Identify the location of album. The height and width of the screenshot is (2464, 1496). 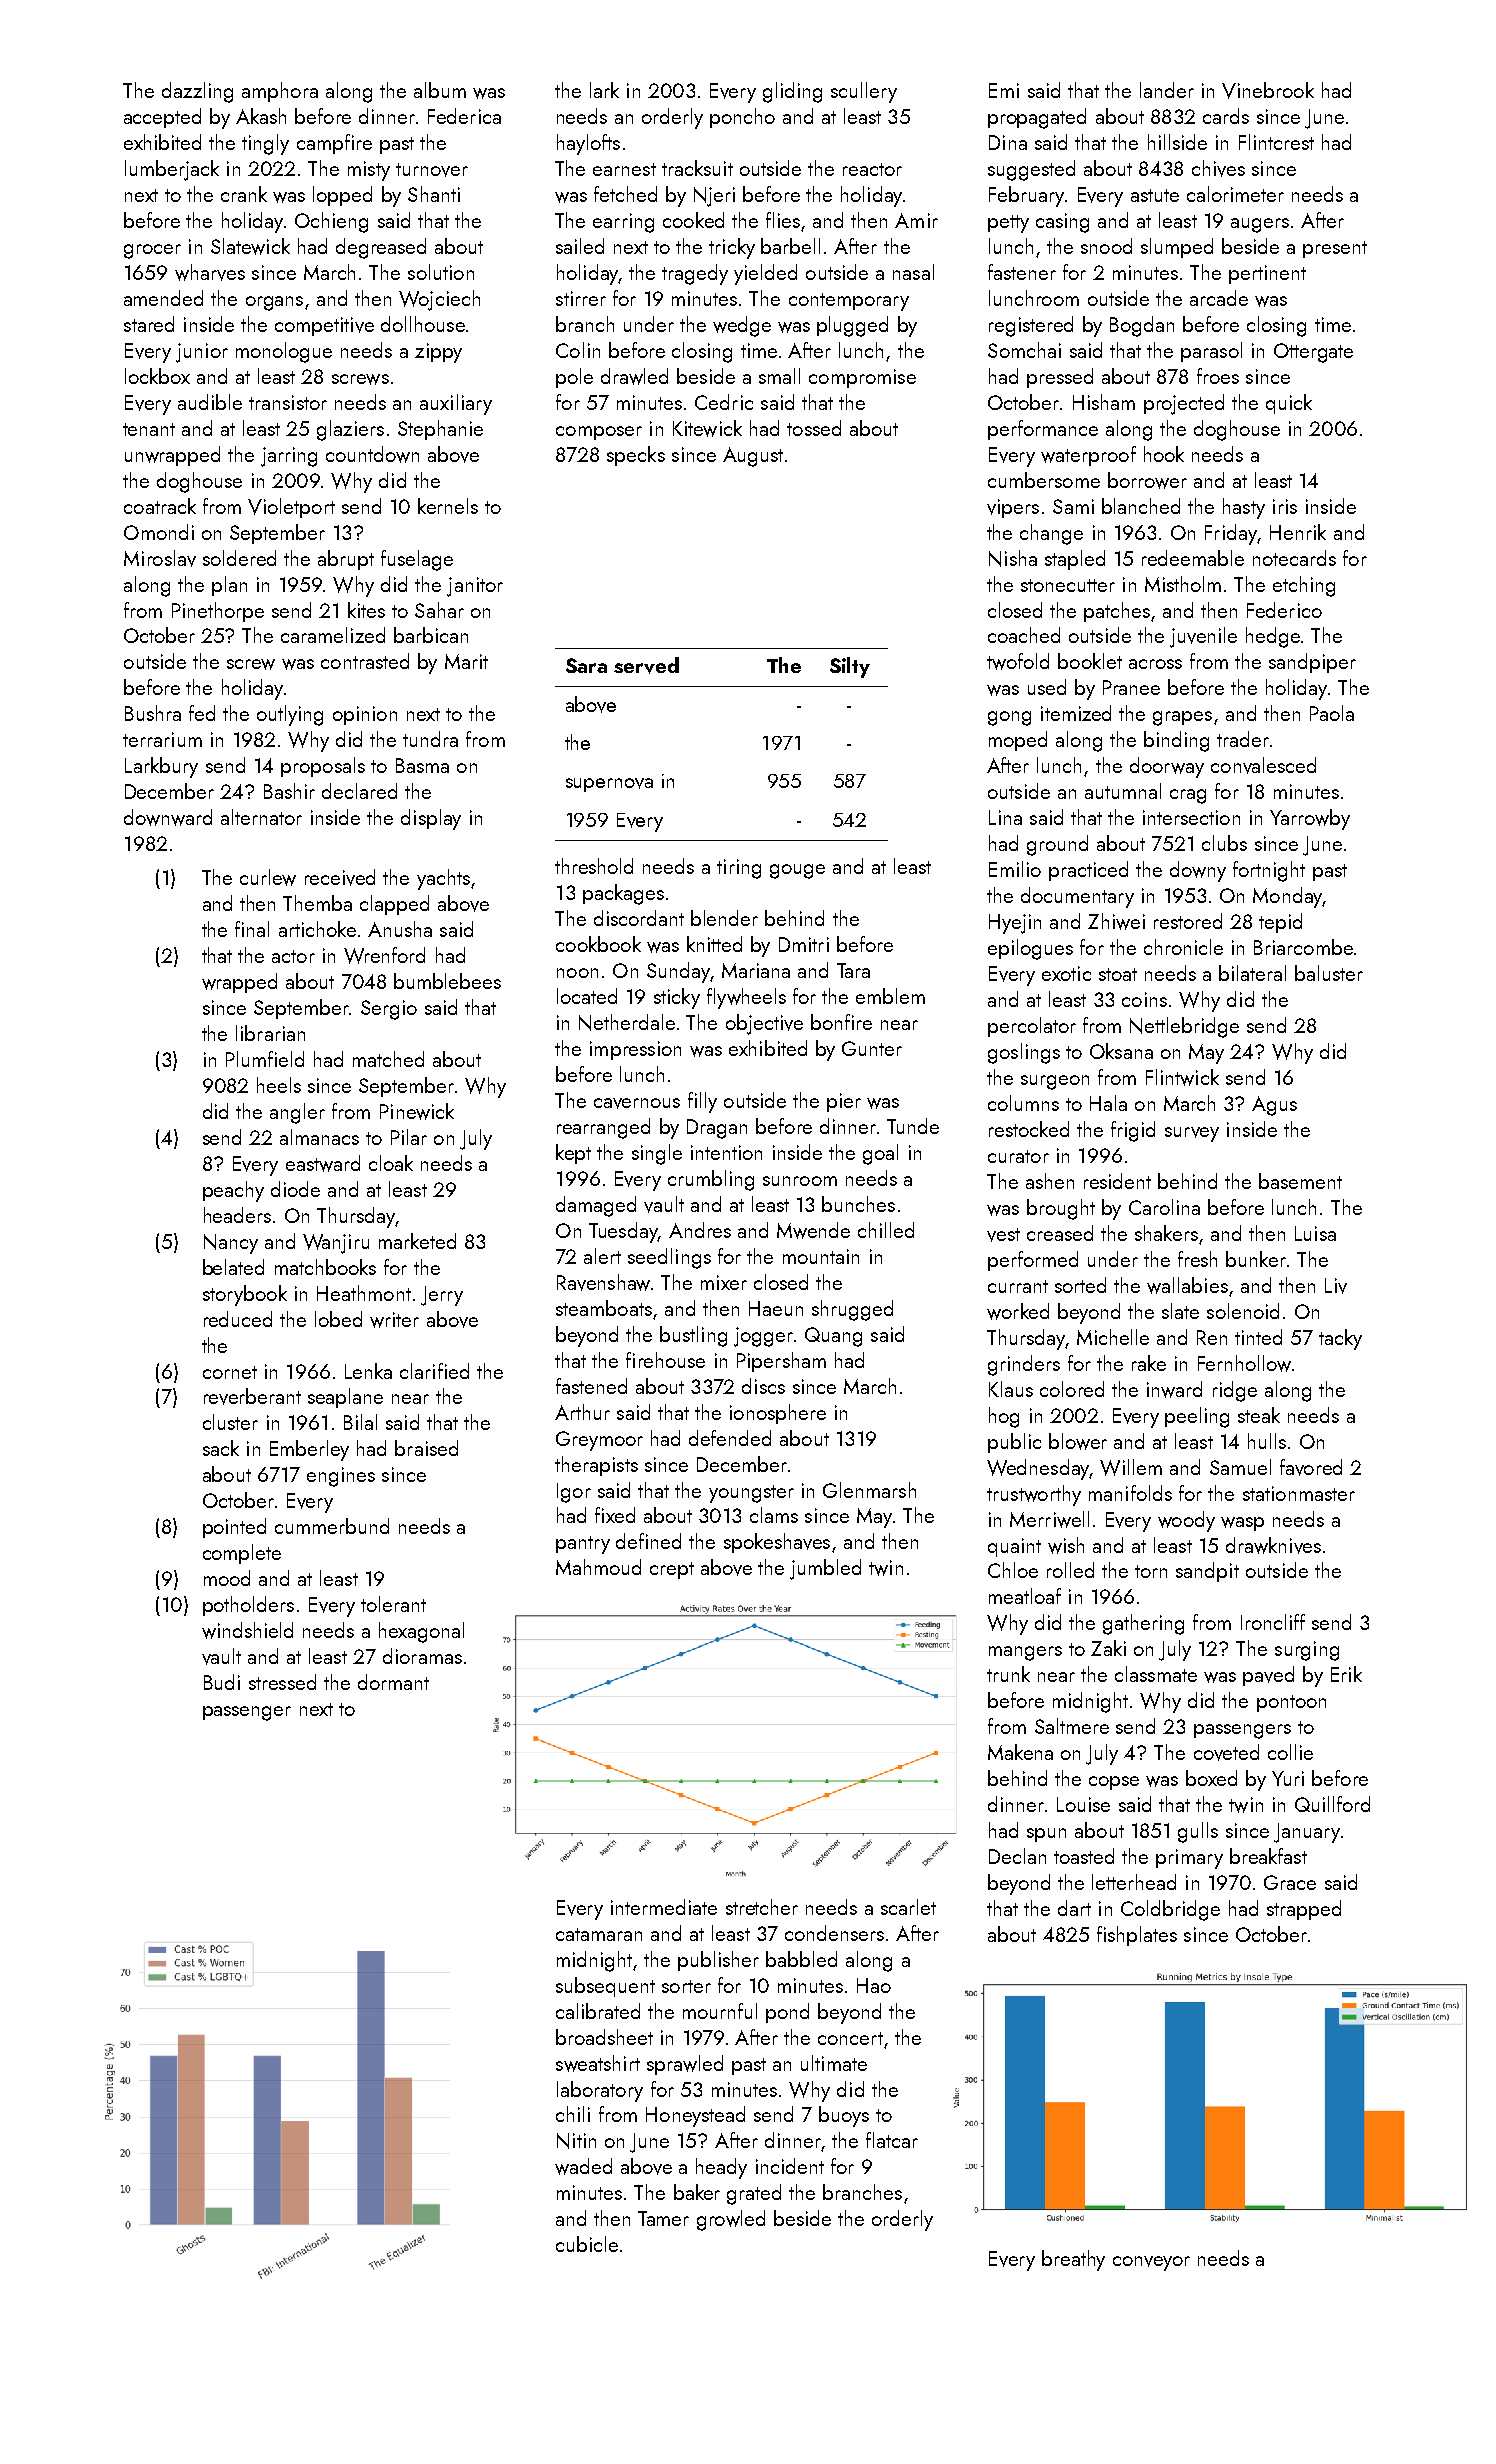
(440, 90).
